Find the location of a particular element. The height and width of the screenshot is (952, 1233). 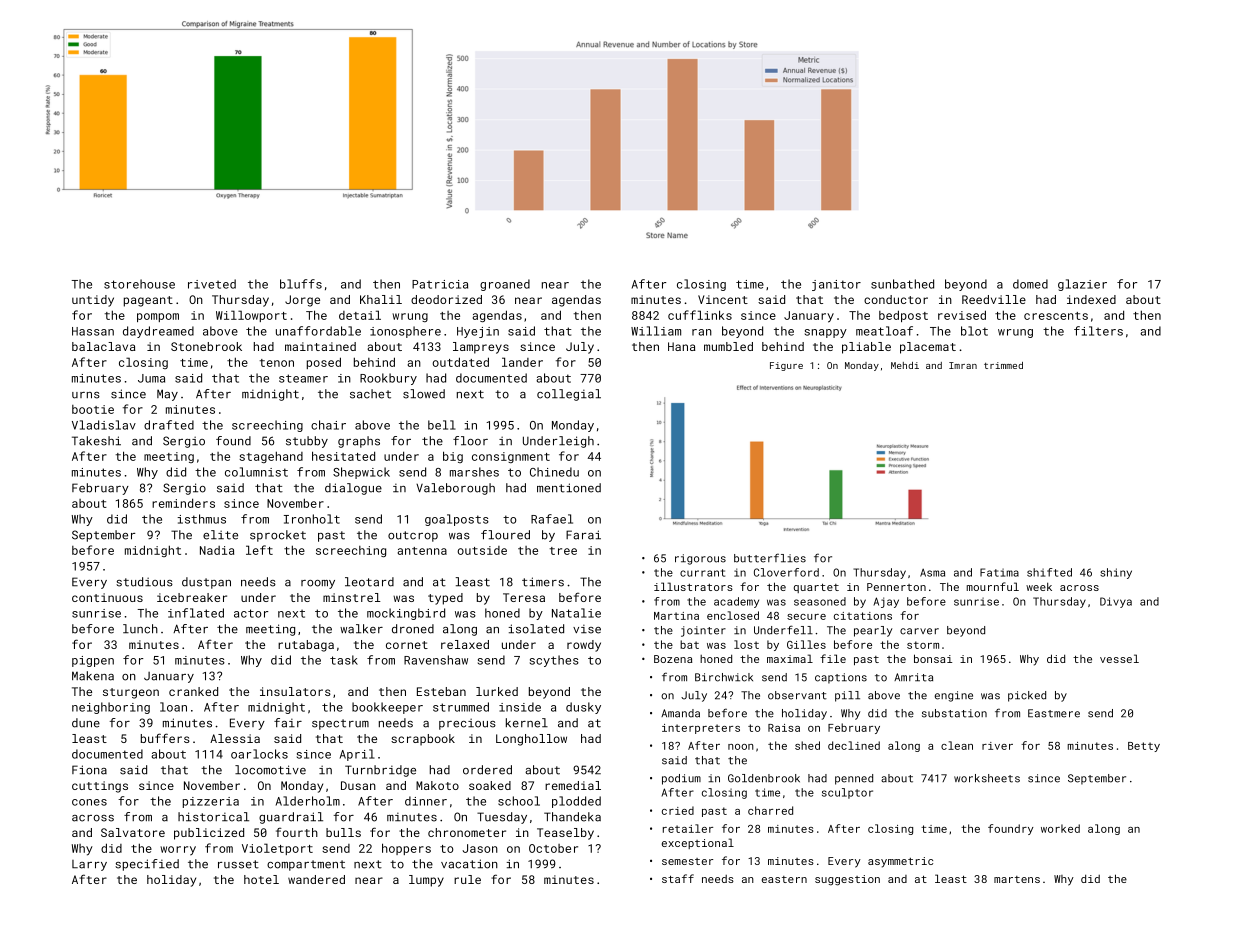

picked is located at coordinates (1027, 696).
